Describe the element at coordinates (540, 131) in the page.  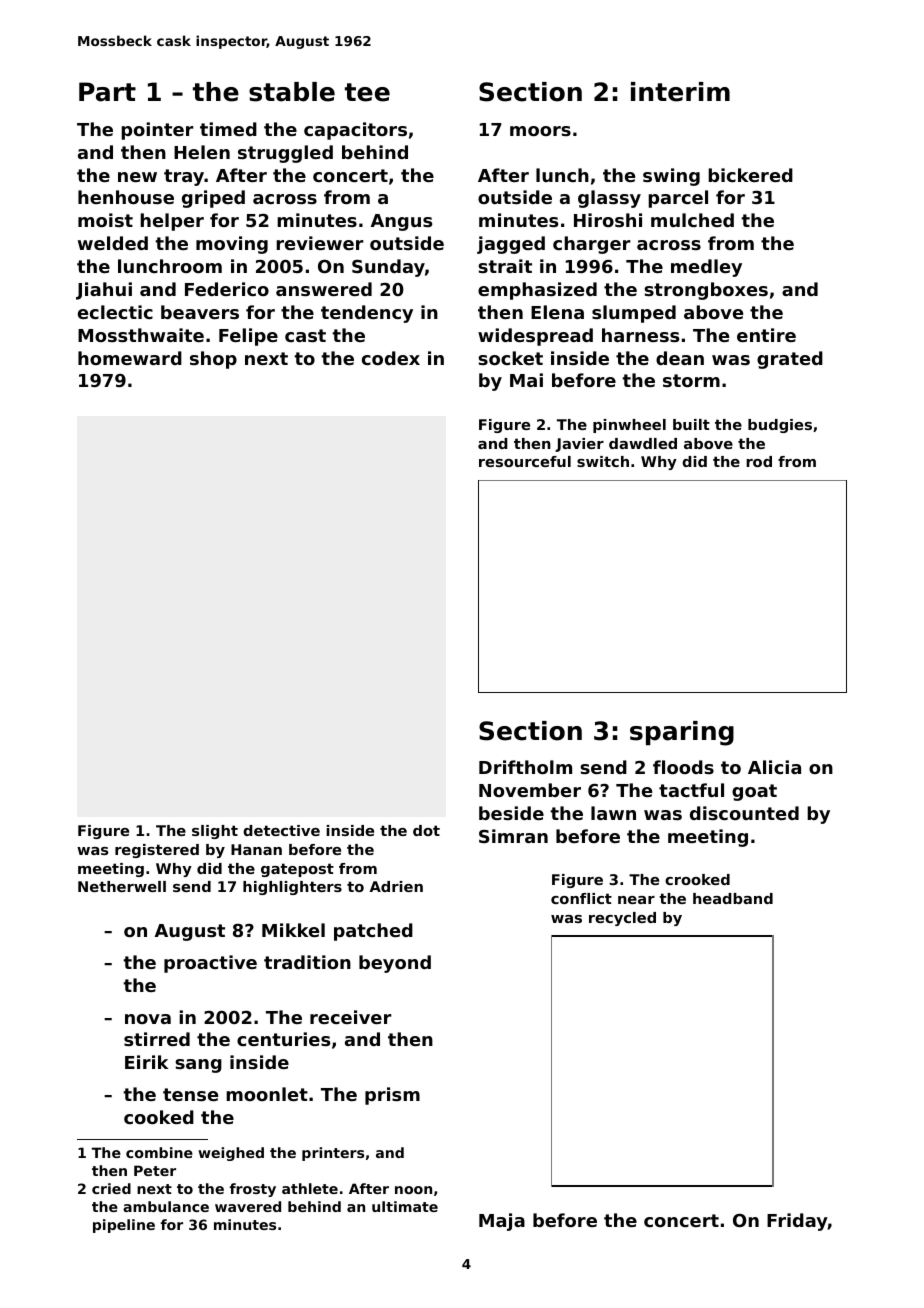
I see `moors` at that location.
